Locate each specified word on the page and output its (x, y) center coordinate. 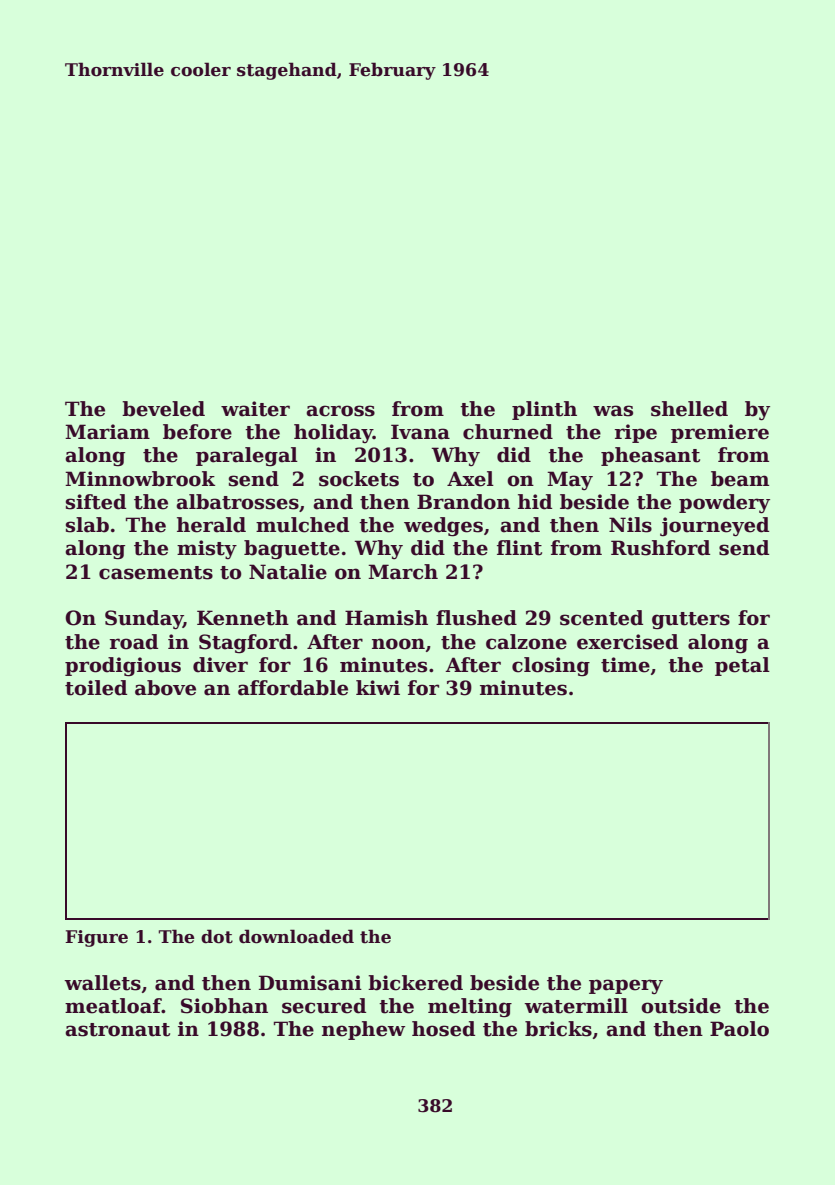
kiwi (378, 687)
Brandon (463, 502)
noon (398, 644)
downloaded (296, 936)
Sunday (144, 620)
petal (742, 666)
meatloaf (113, 1006)
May (570, 480)
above (165, 688)
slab (87, 525)
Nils (630, 525)
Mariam (107, 432)
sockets (359, 479)
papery (626, 986)
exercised (627, 642)
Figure (96, 938)
